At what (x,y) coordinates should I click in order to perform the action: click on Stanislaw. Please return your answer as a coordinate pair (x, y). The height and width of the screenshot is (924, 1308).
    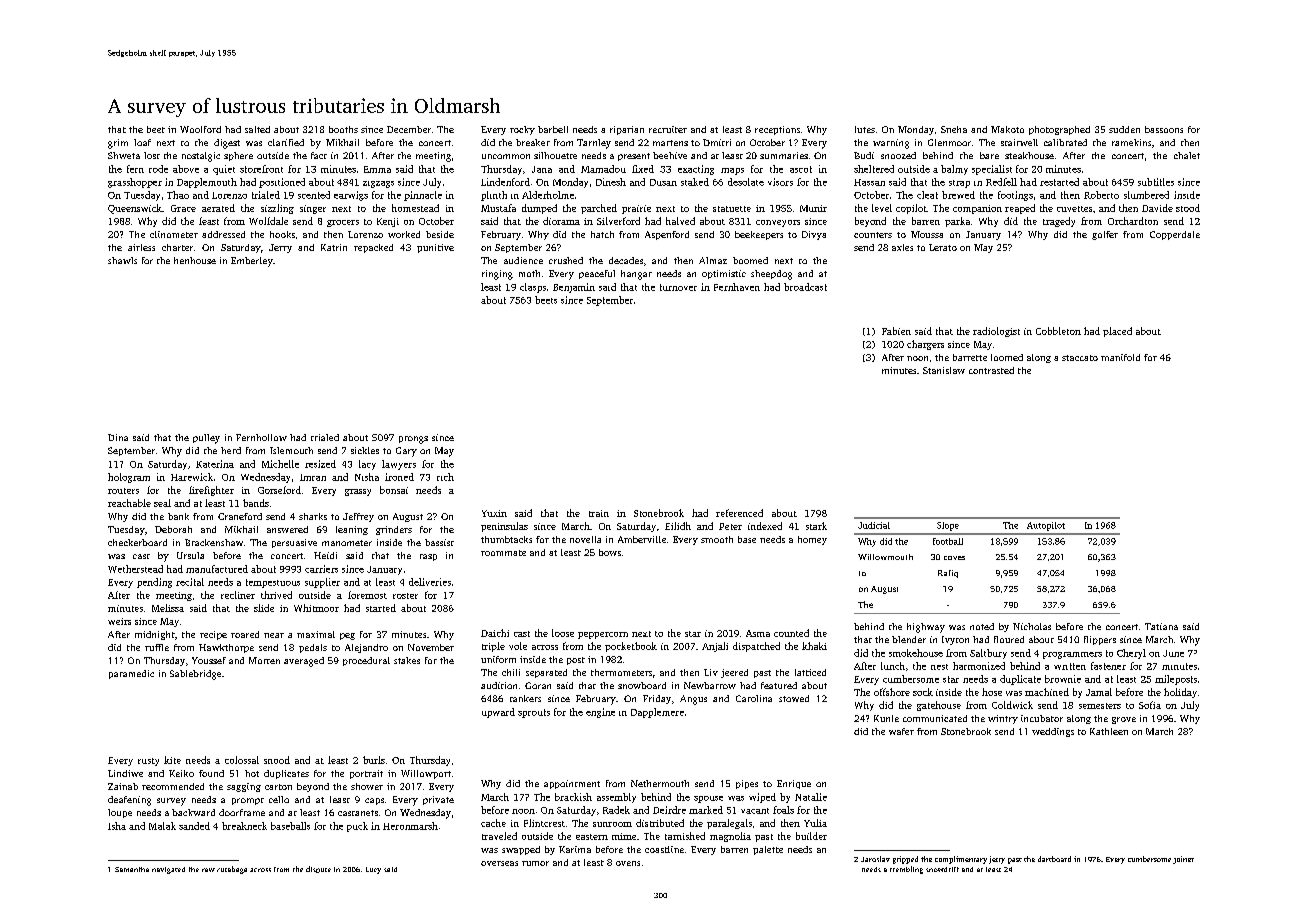
    Looking at the image, I should click on (944, 370).
